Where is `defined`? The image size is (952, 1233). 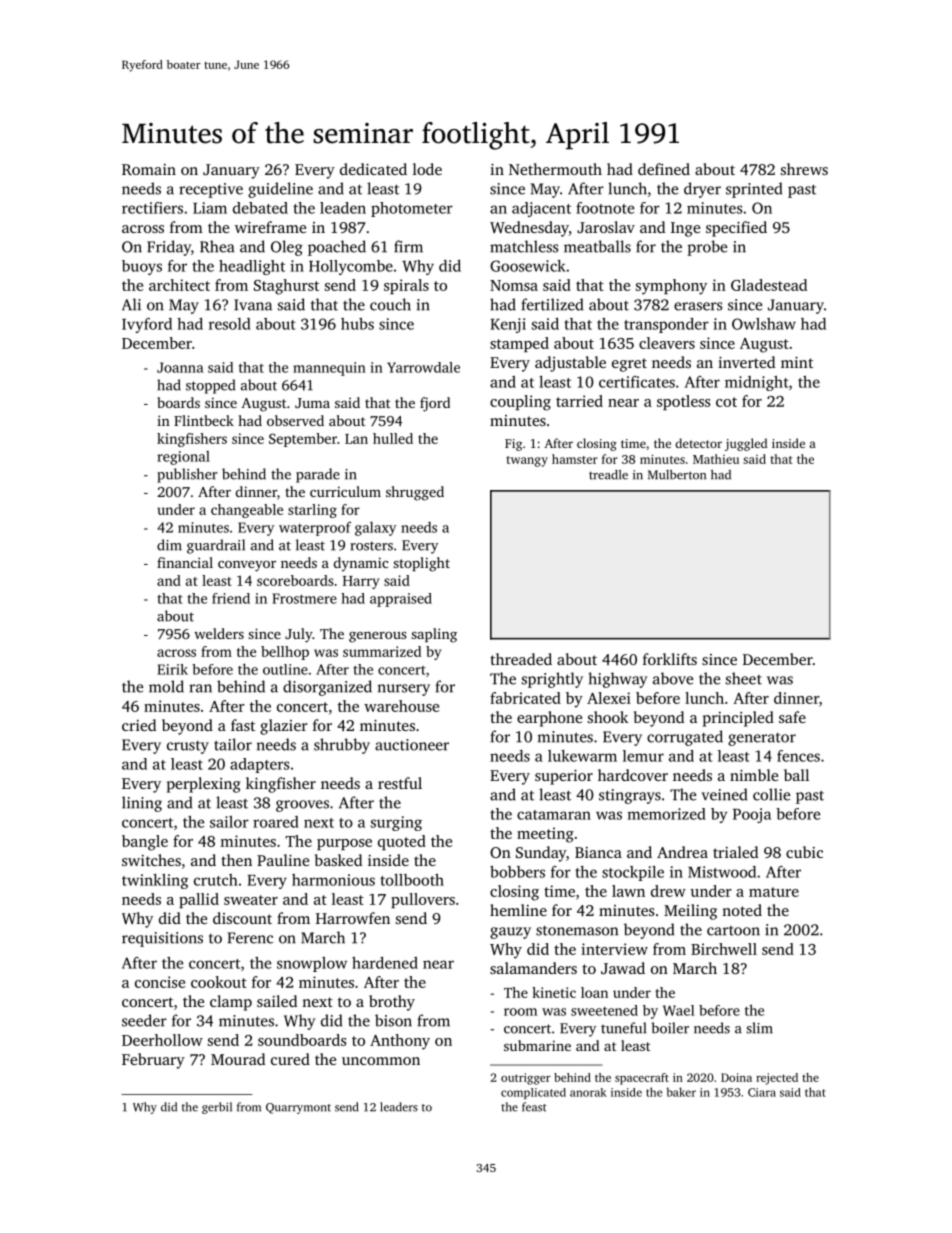 defined is located at coordinates (664, 169).
